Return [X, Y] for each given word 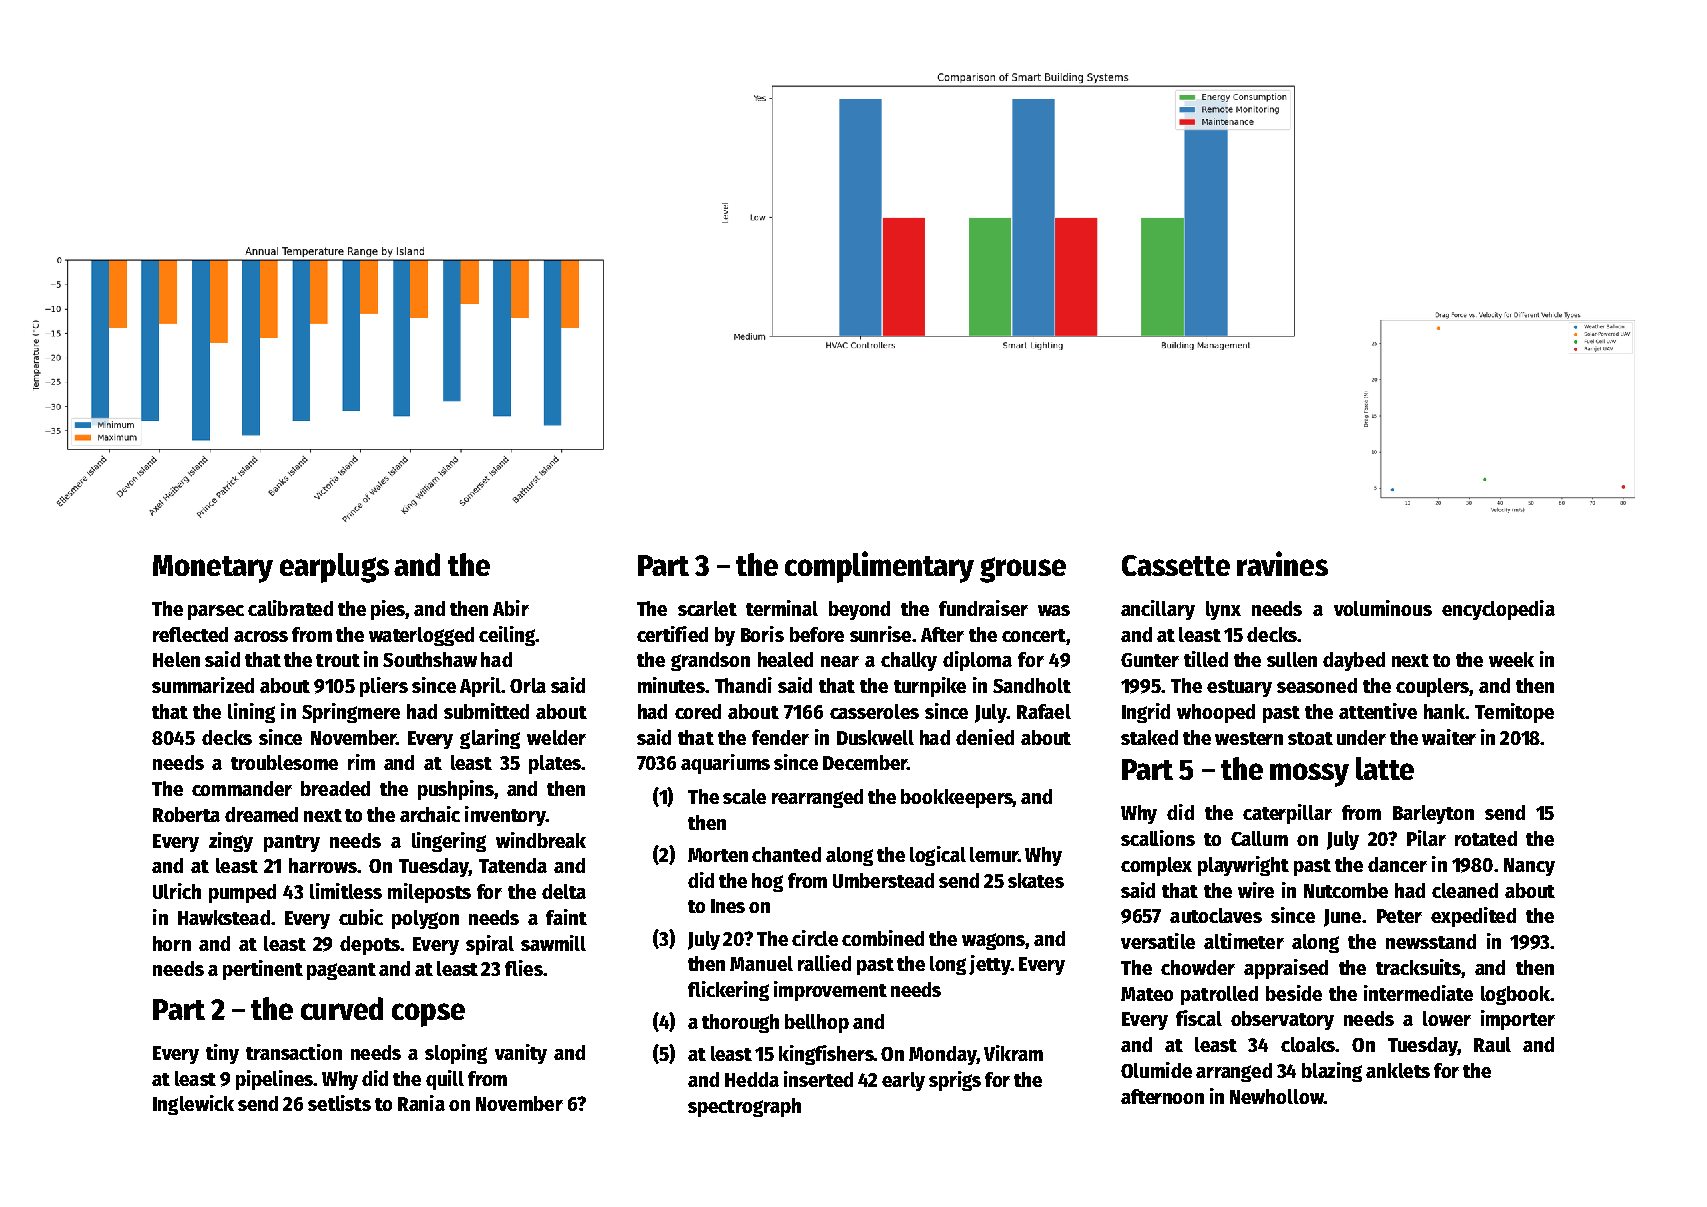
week [1511, 659]
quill [445, 1080]
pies [388, 610]
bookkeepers [957, 798]
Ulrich [177, 891]
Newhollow [1277, 1096]
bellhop [817, 1023]
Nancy [1529, 867]
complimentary [879, 567]
